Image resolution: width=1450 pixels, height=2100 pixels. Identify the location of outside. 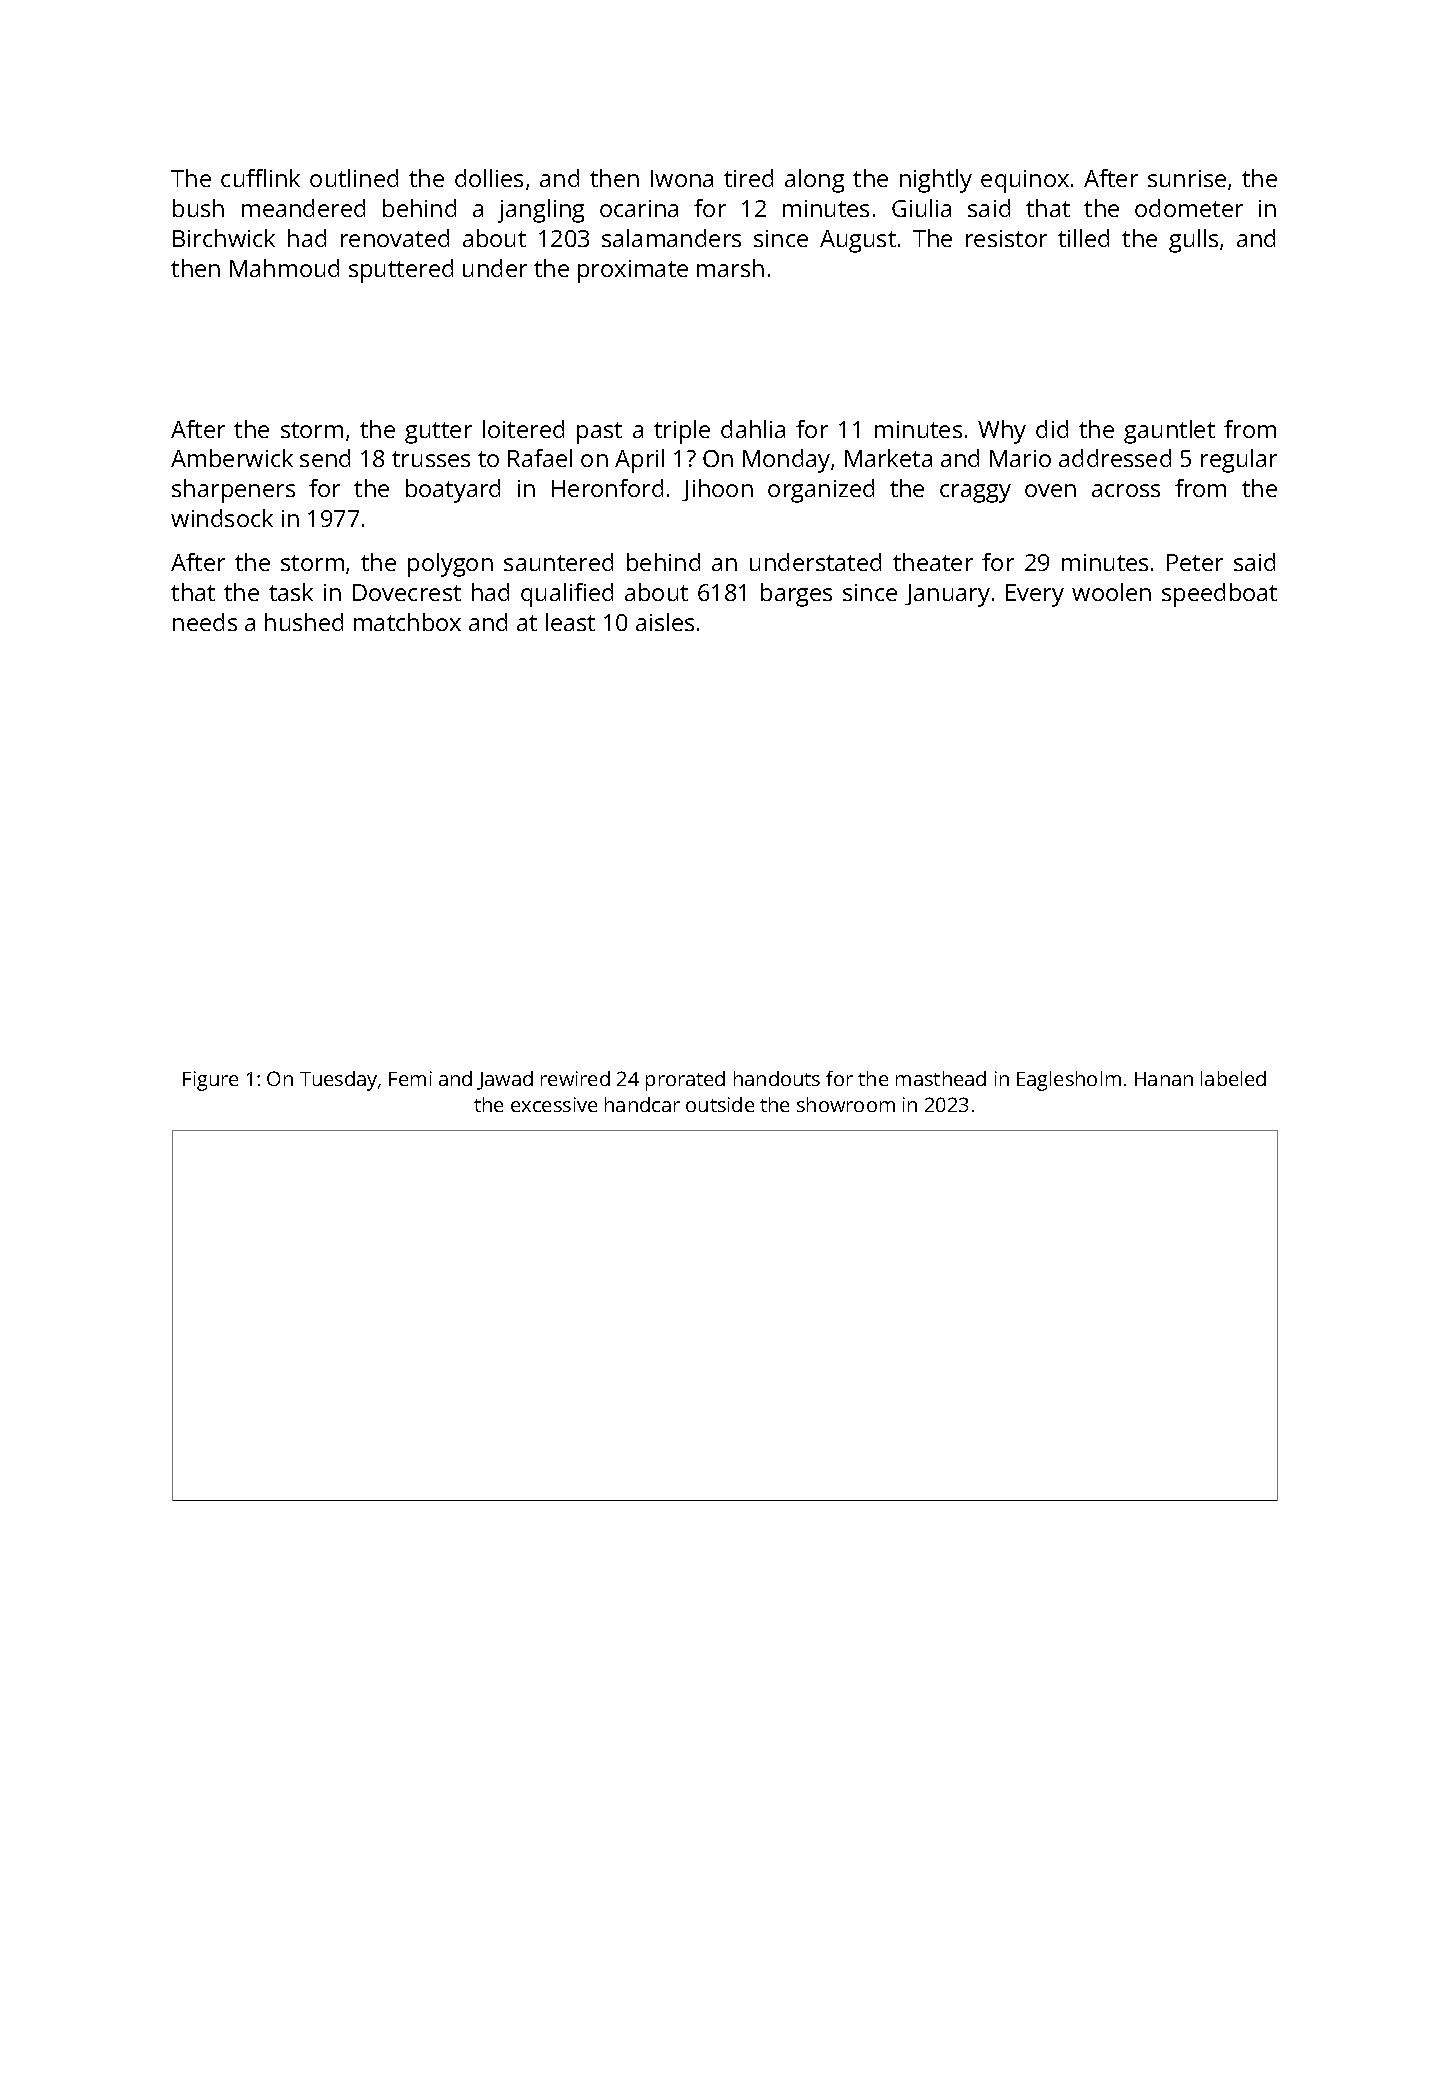
(720, 1104).
